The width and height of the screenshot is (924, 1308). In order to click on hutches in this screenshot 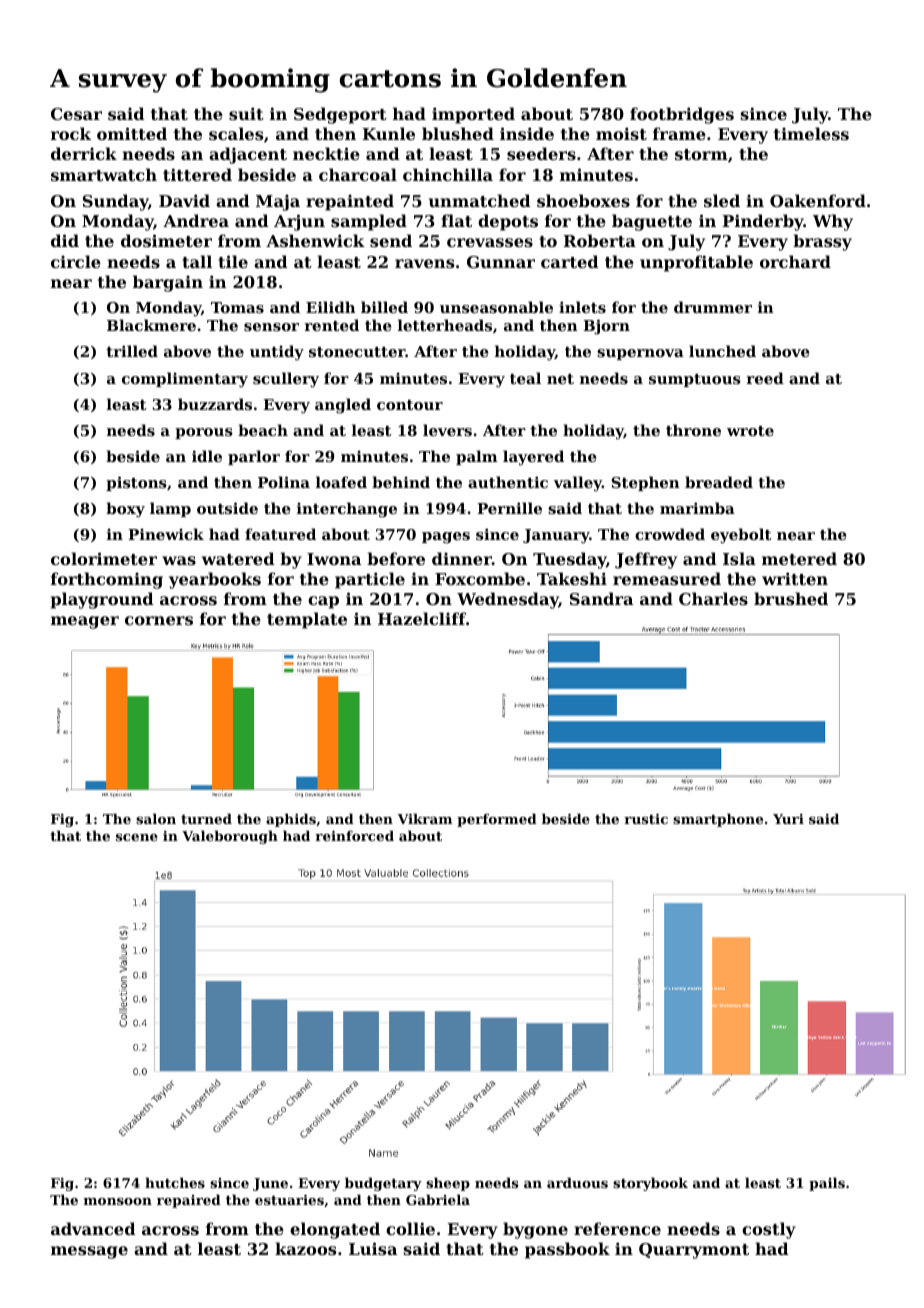, I will do `click(175, 1182)`.
